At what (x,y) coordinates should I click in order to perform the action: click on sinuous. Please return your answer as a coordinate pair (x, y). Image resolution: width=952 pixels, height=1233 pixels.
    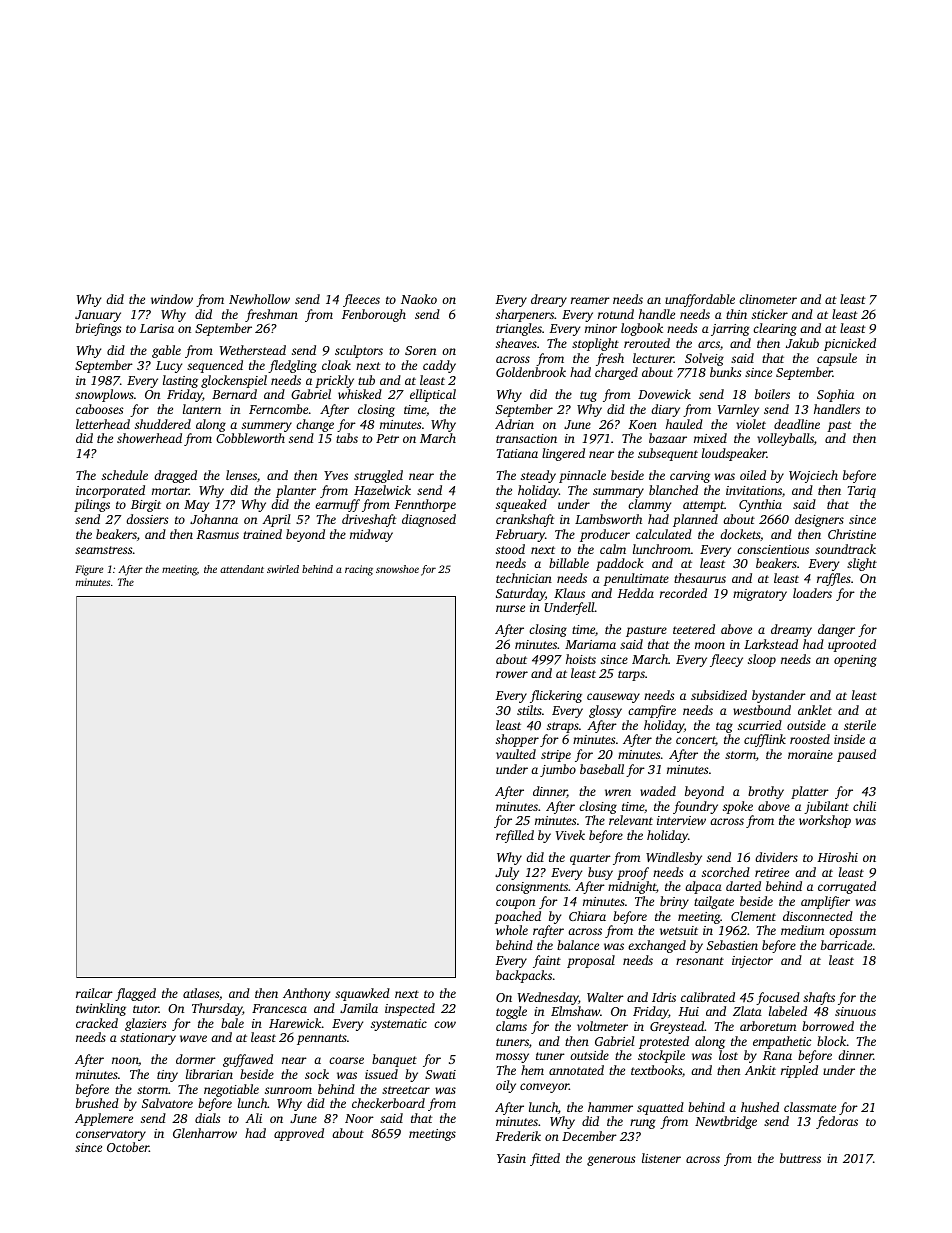
    Looking at the image, I should click on (855, 1011).
